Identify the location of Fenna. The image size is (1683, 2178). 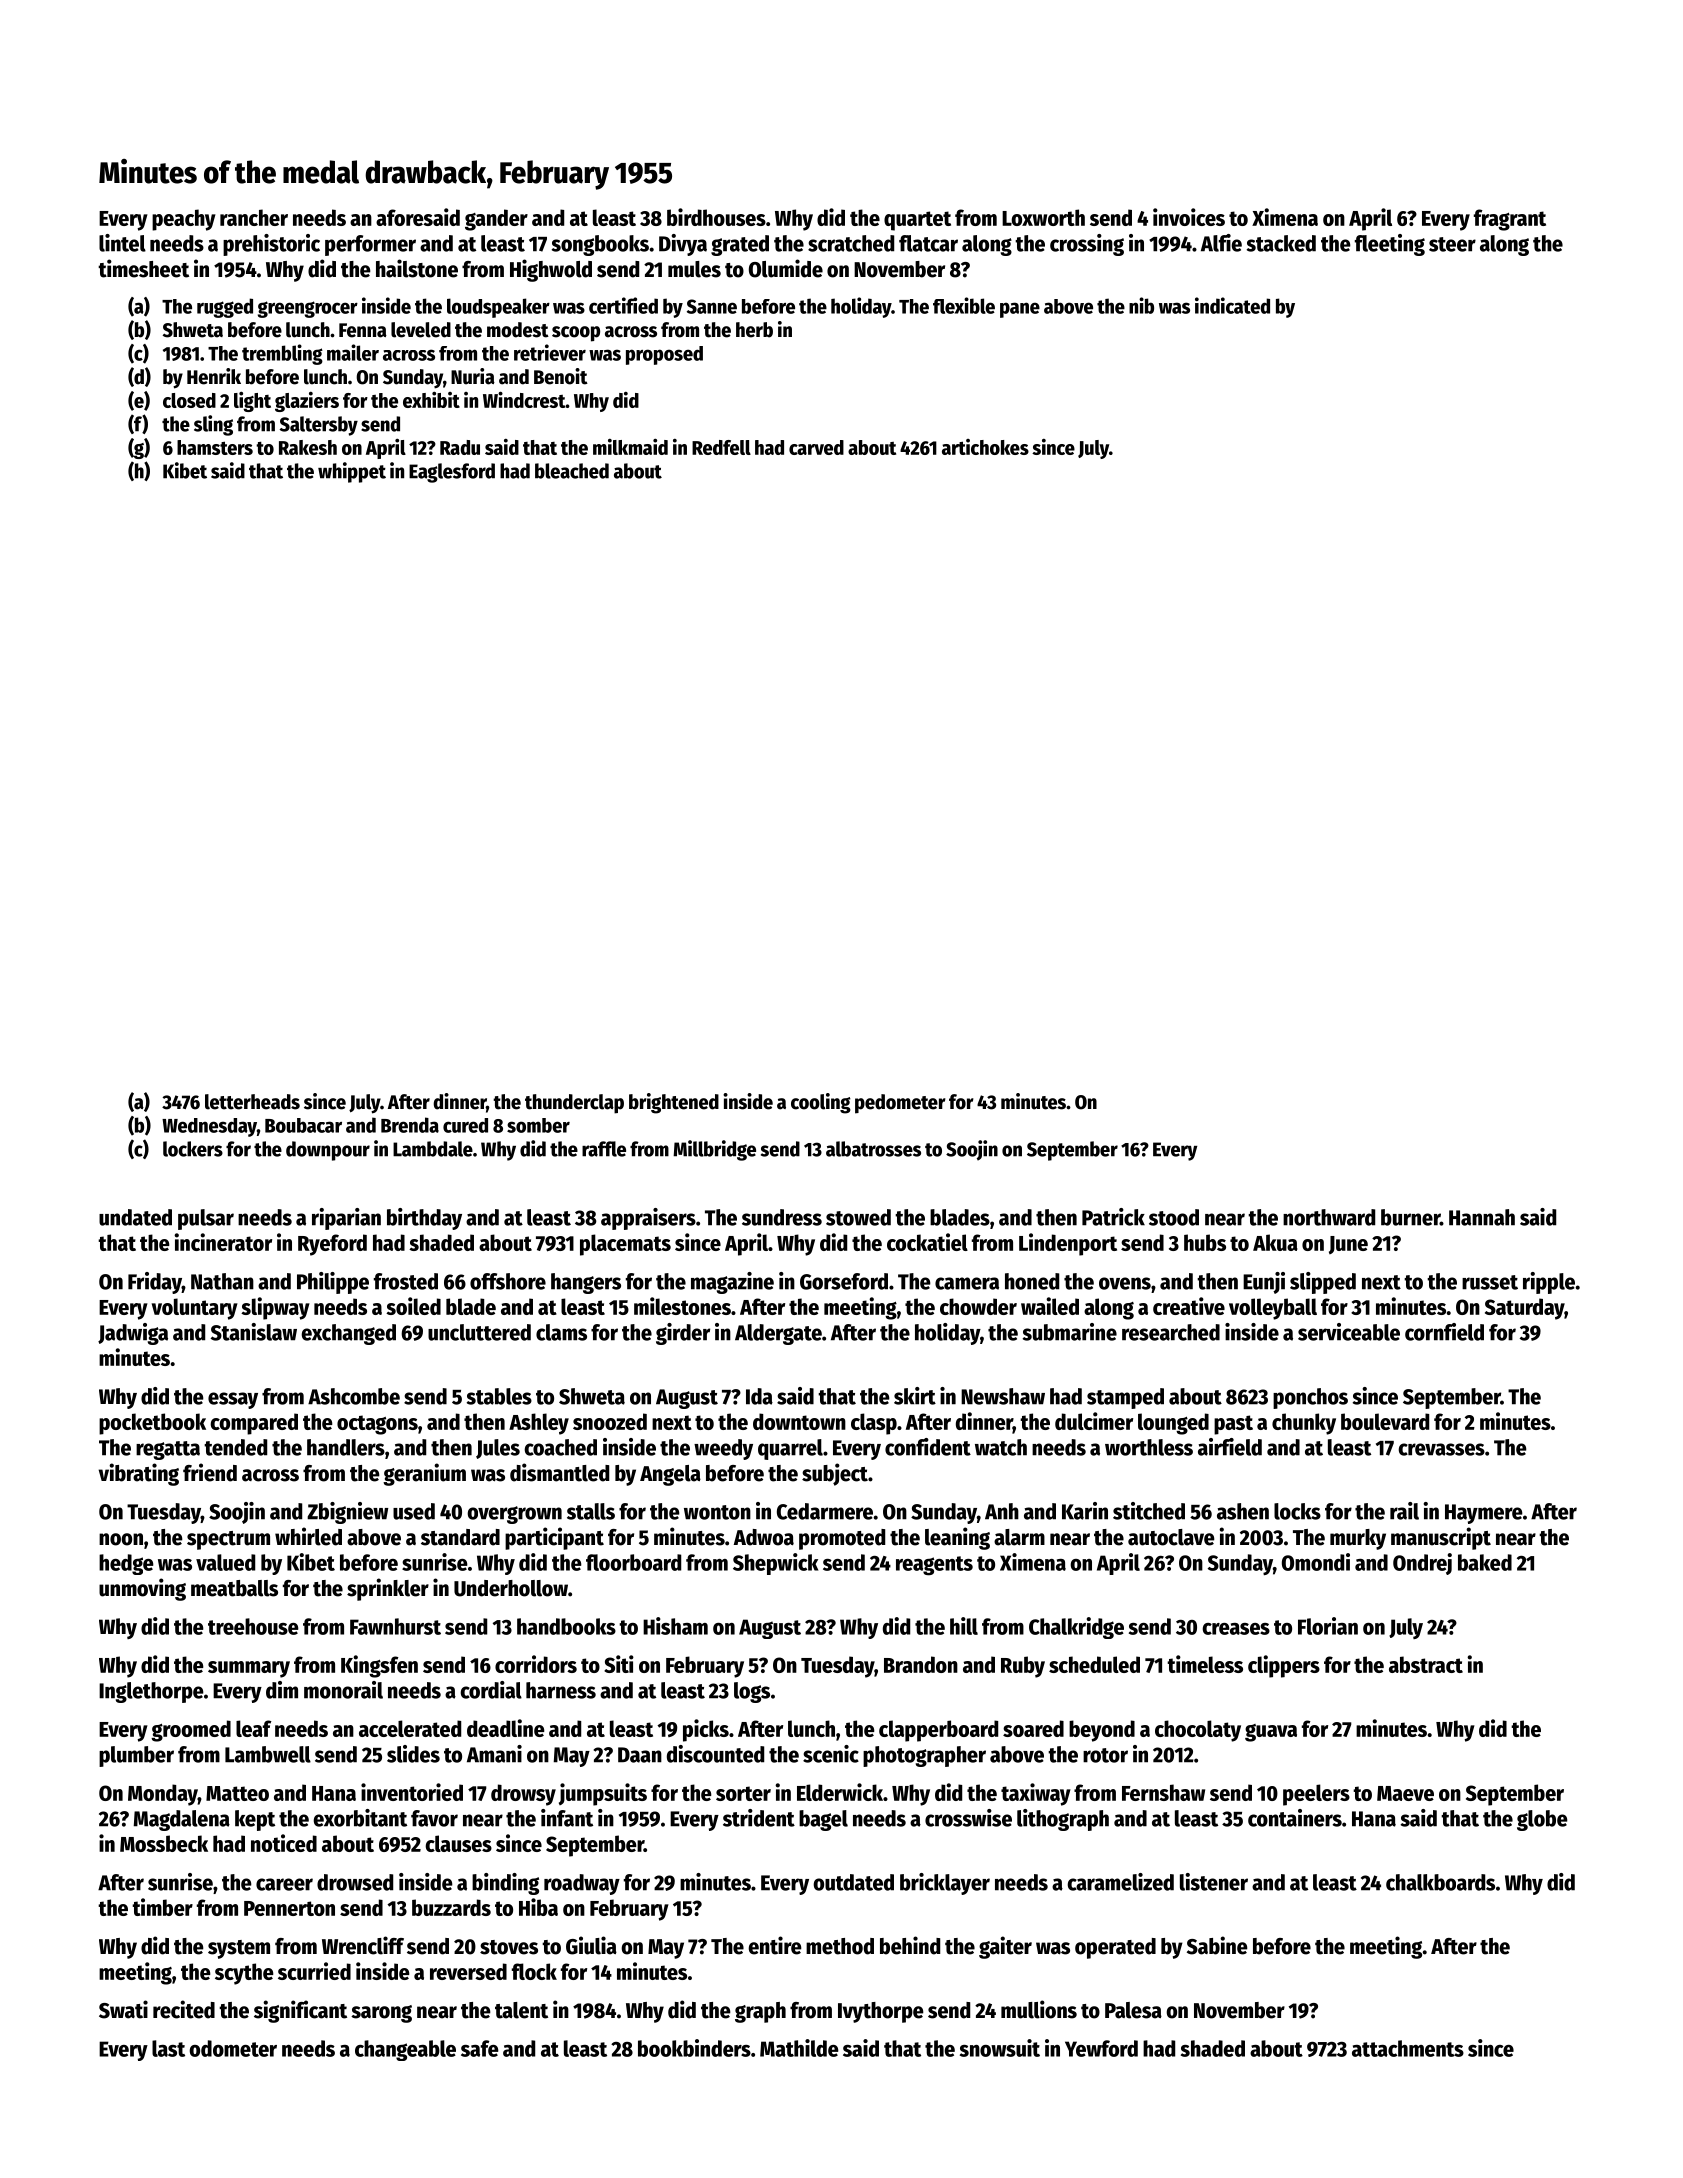
(363, 330).
